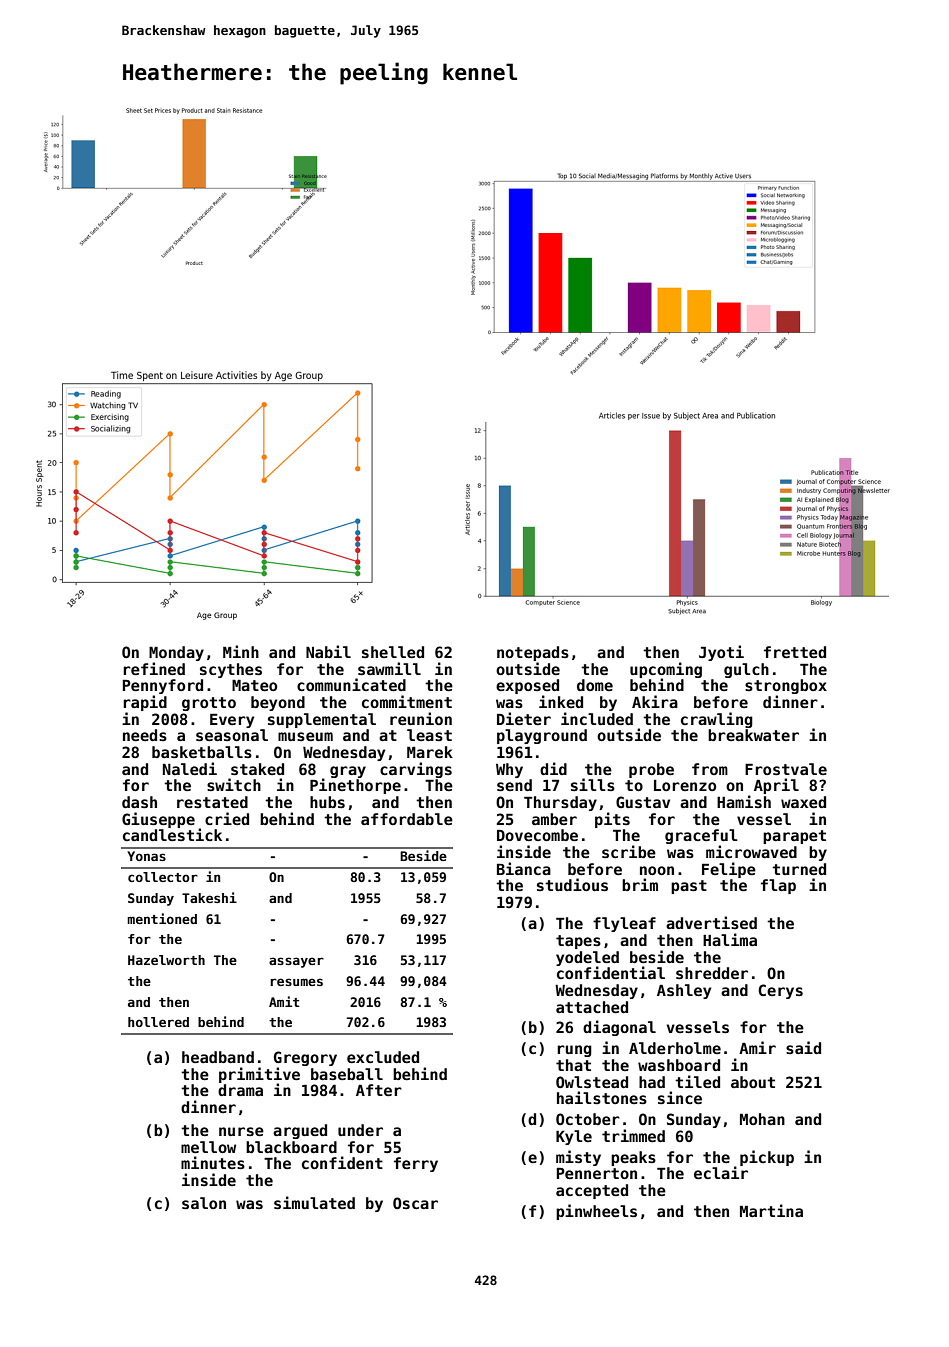  What do you see at coordinates (786, 686) in the page?
I see `strongbox` at bounding box center [786, 686].
